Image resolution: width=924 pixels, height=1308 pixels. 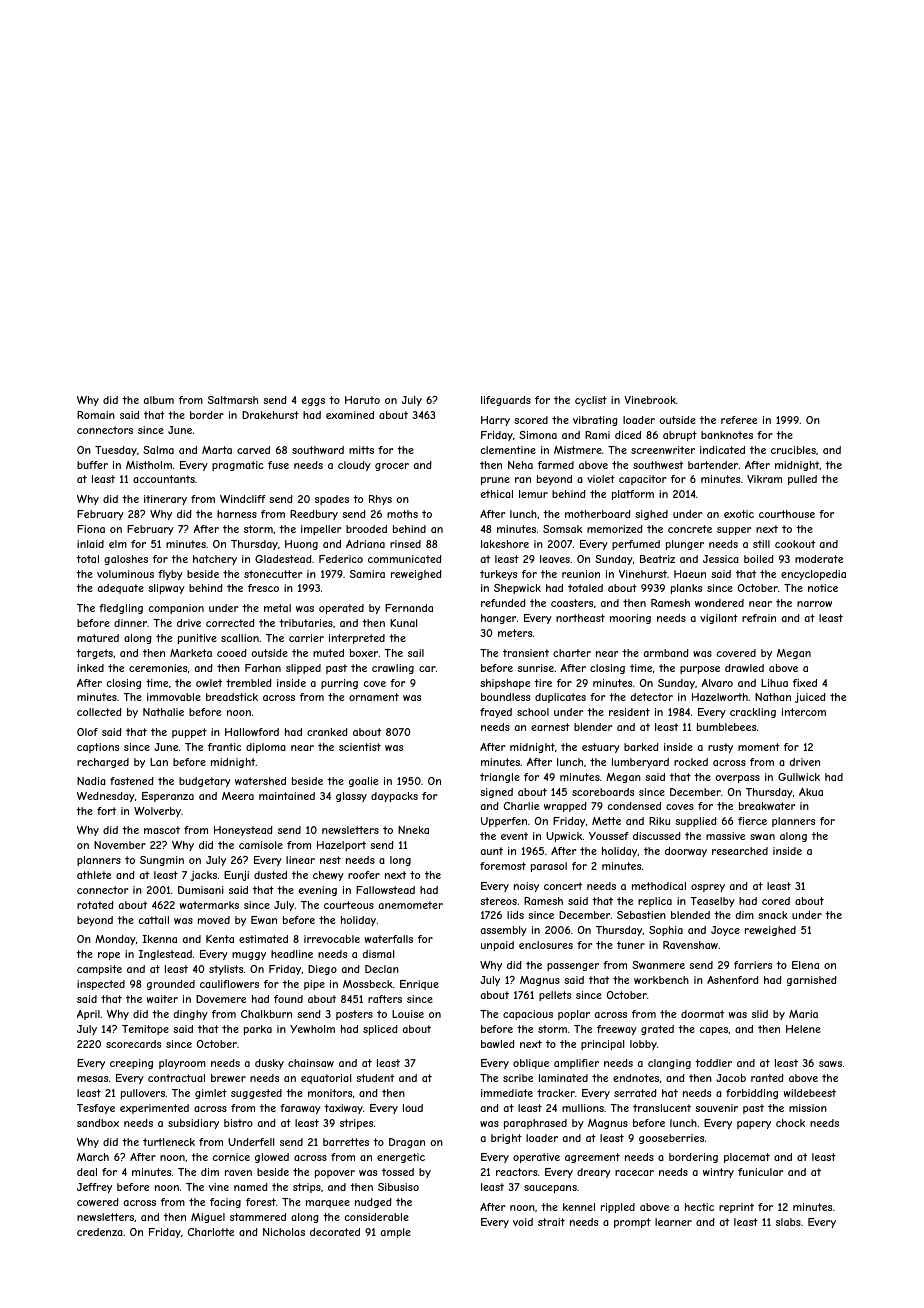 What do you see at coordinates (497, 494) in the document?
I see `ethical` at bounding box center [497, 494].
